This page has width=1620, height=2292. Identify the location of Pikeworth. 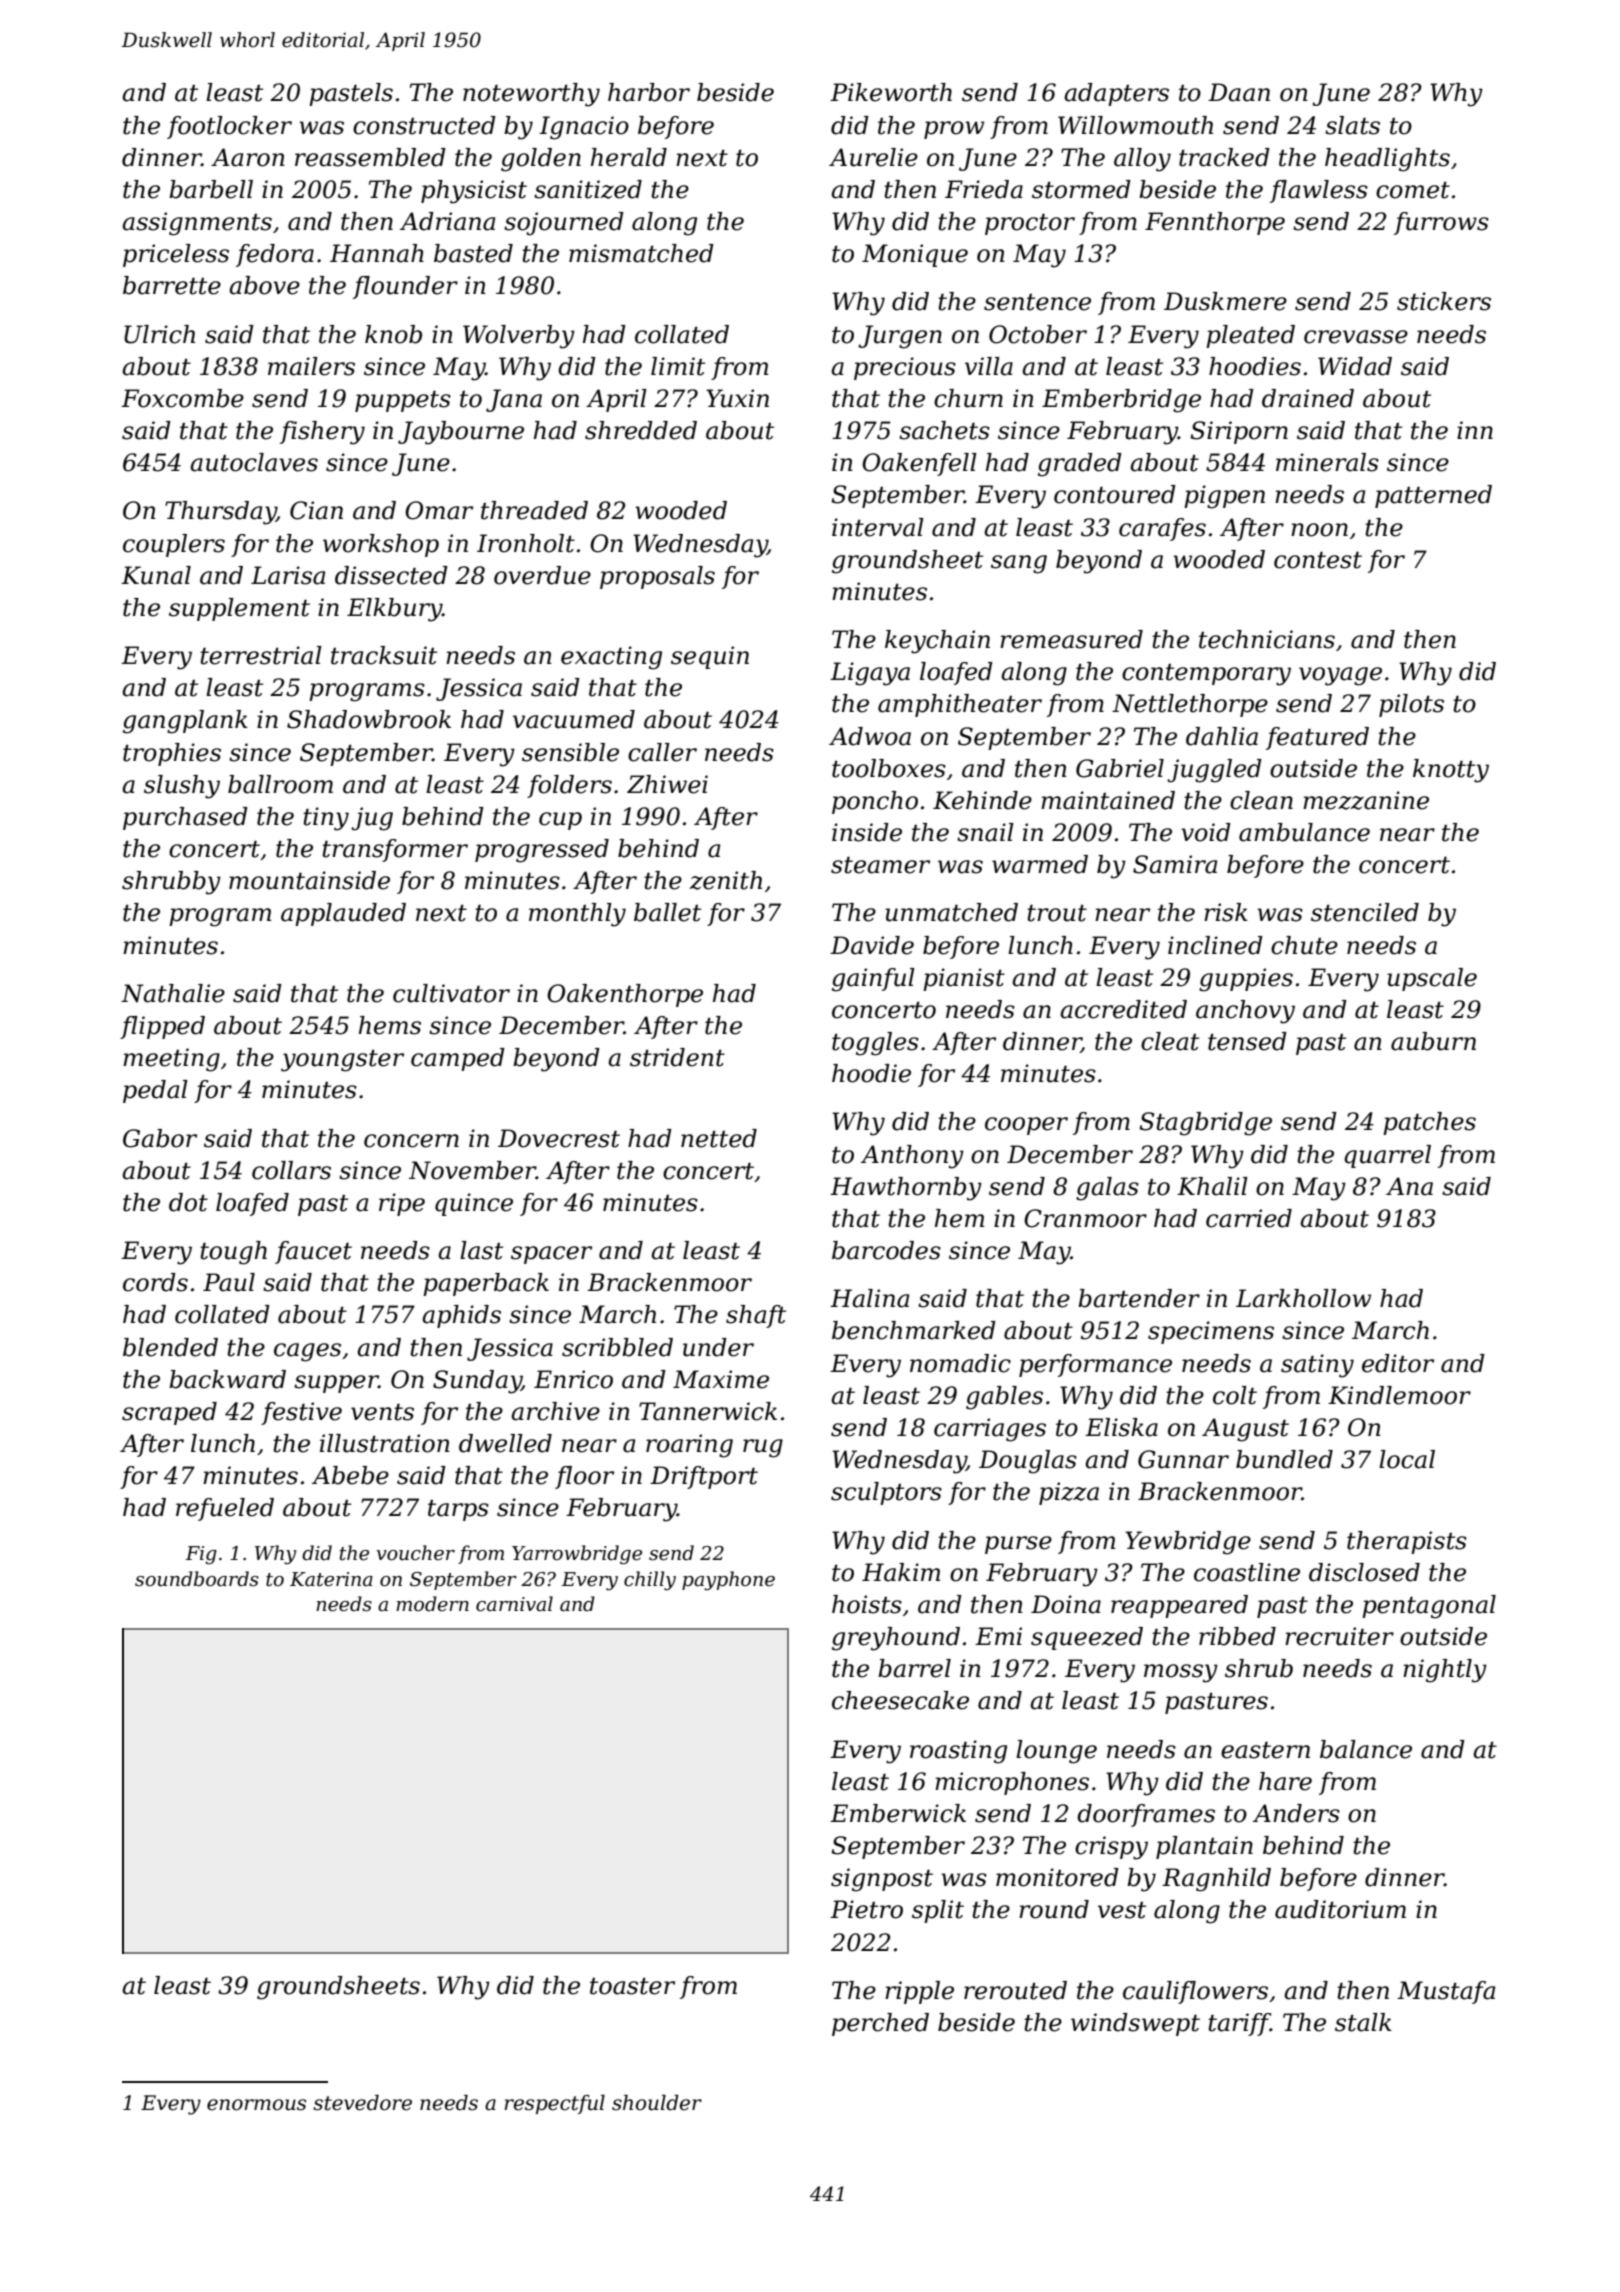
(891, 92).
